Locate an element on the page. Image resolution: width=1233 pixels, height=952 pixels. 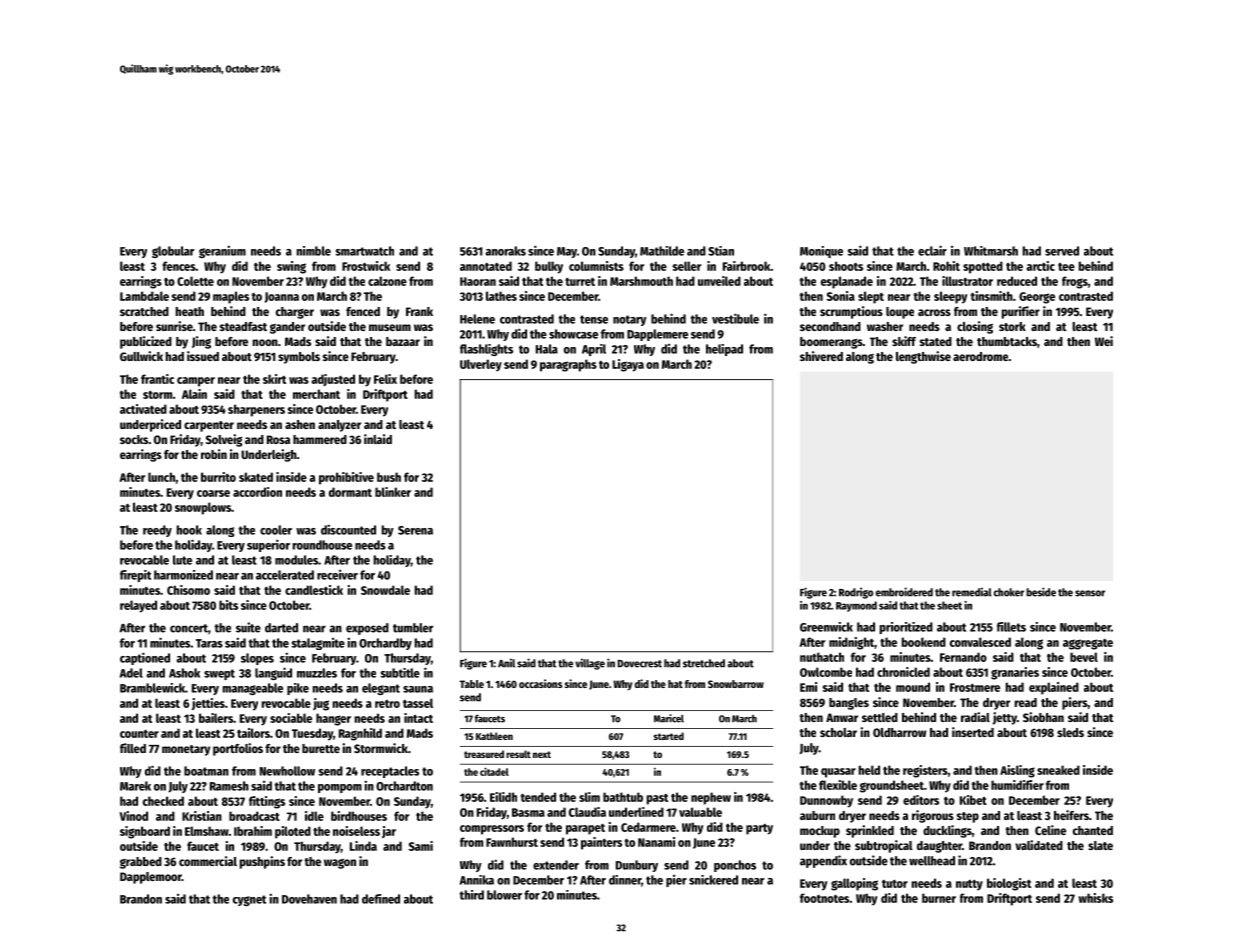
relayed is located at coordinates (138, 606).
